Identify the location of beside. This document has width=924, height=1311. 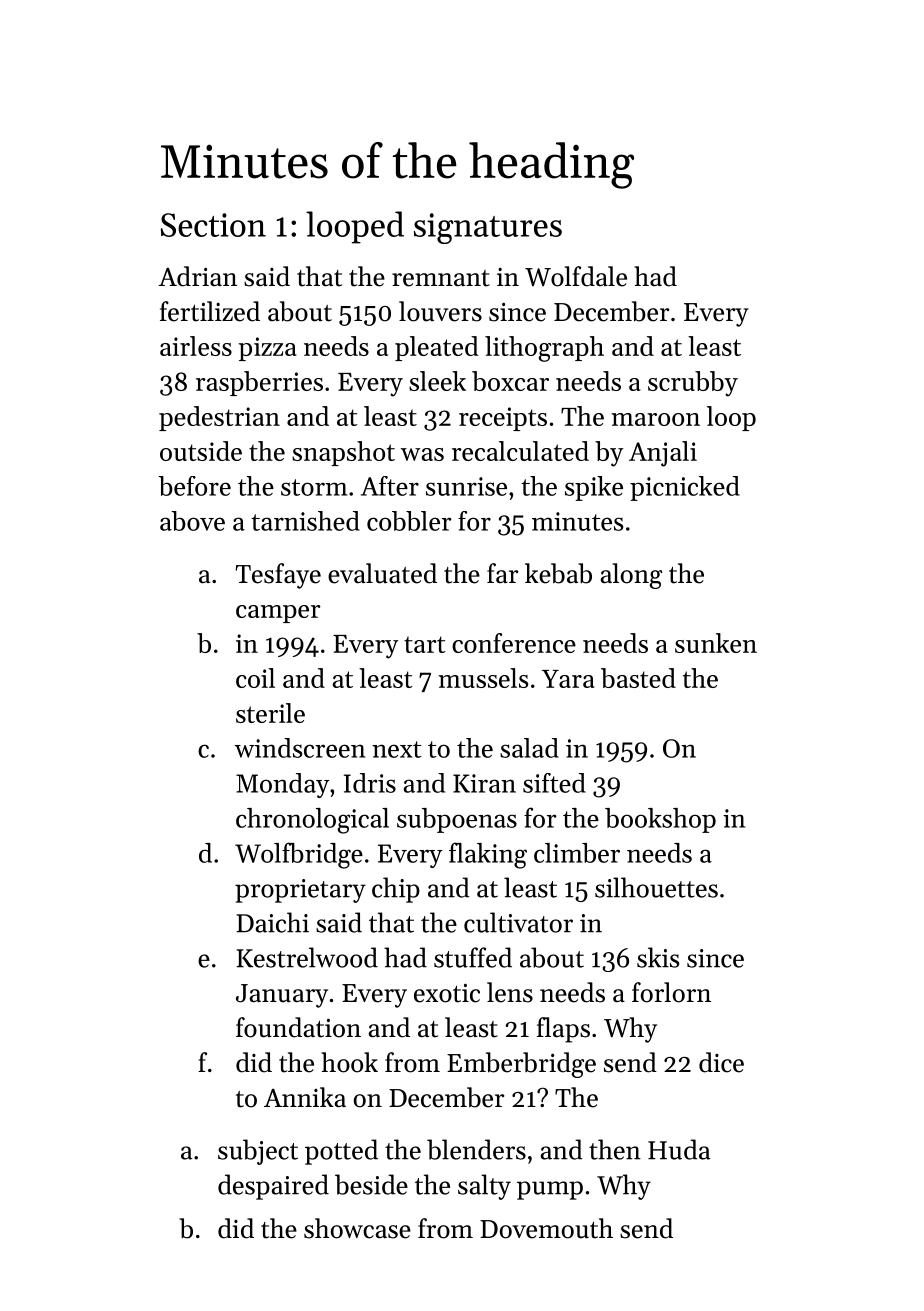
(371, 1184).
